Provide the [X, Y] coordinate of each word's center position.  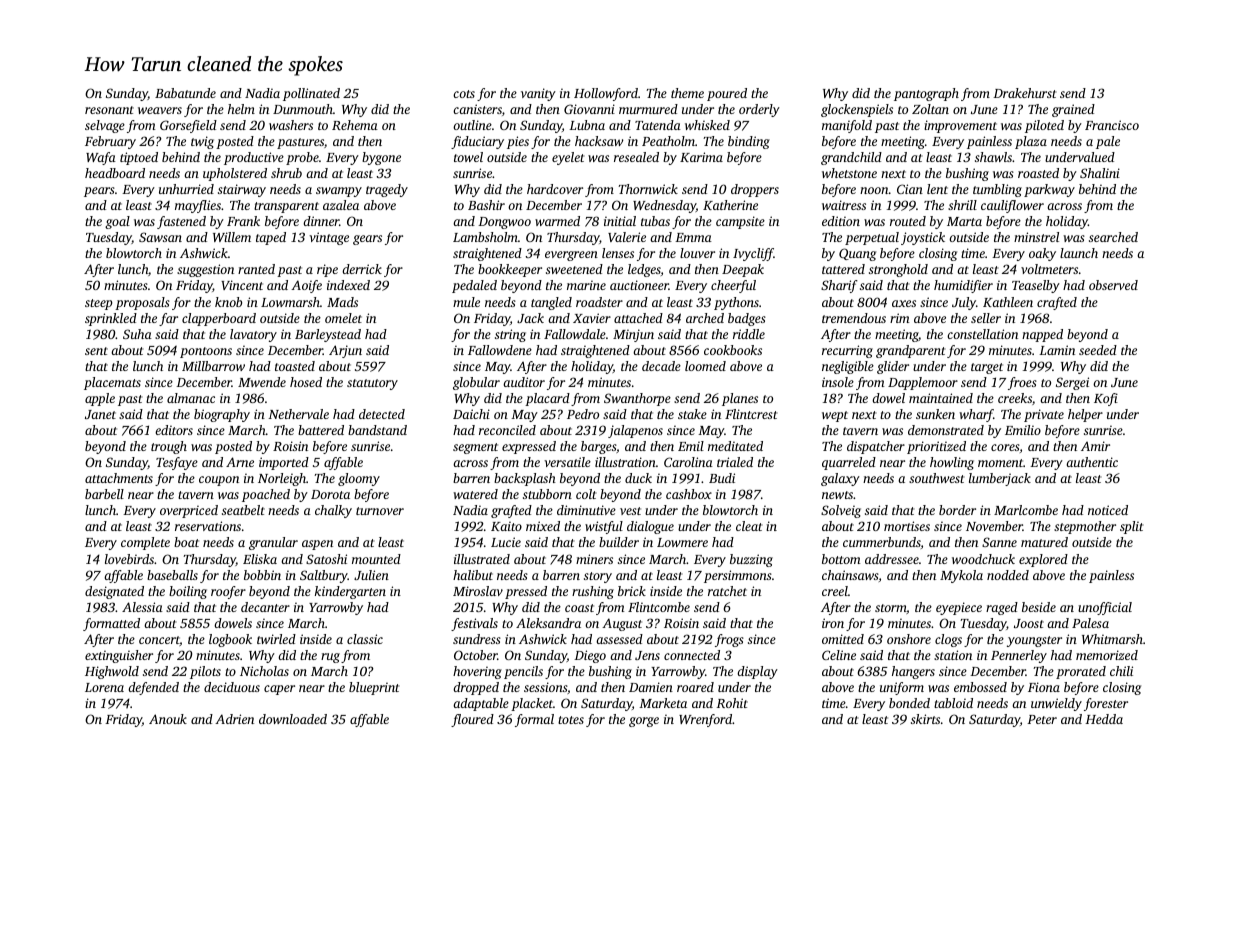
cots [464, 94]
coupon [219, 481]
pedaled [474, 286]
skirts [925, 719]
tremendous [854, 318]
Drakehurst [1025, 93]
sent [96, 351]
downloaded [293, 719]
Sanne [999, 542]
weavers [160, 110]
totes [571, 720]
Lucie [506, 542]
